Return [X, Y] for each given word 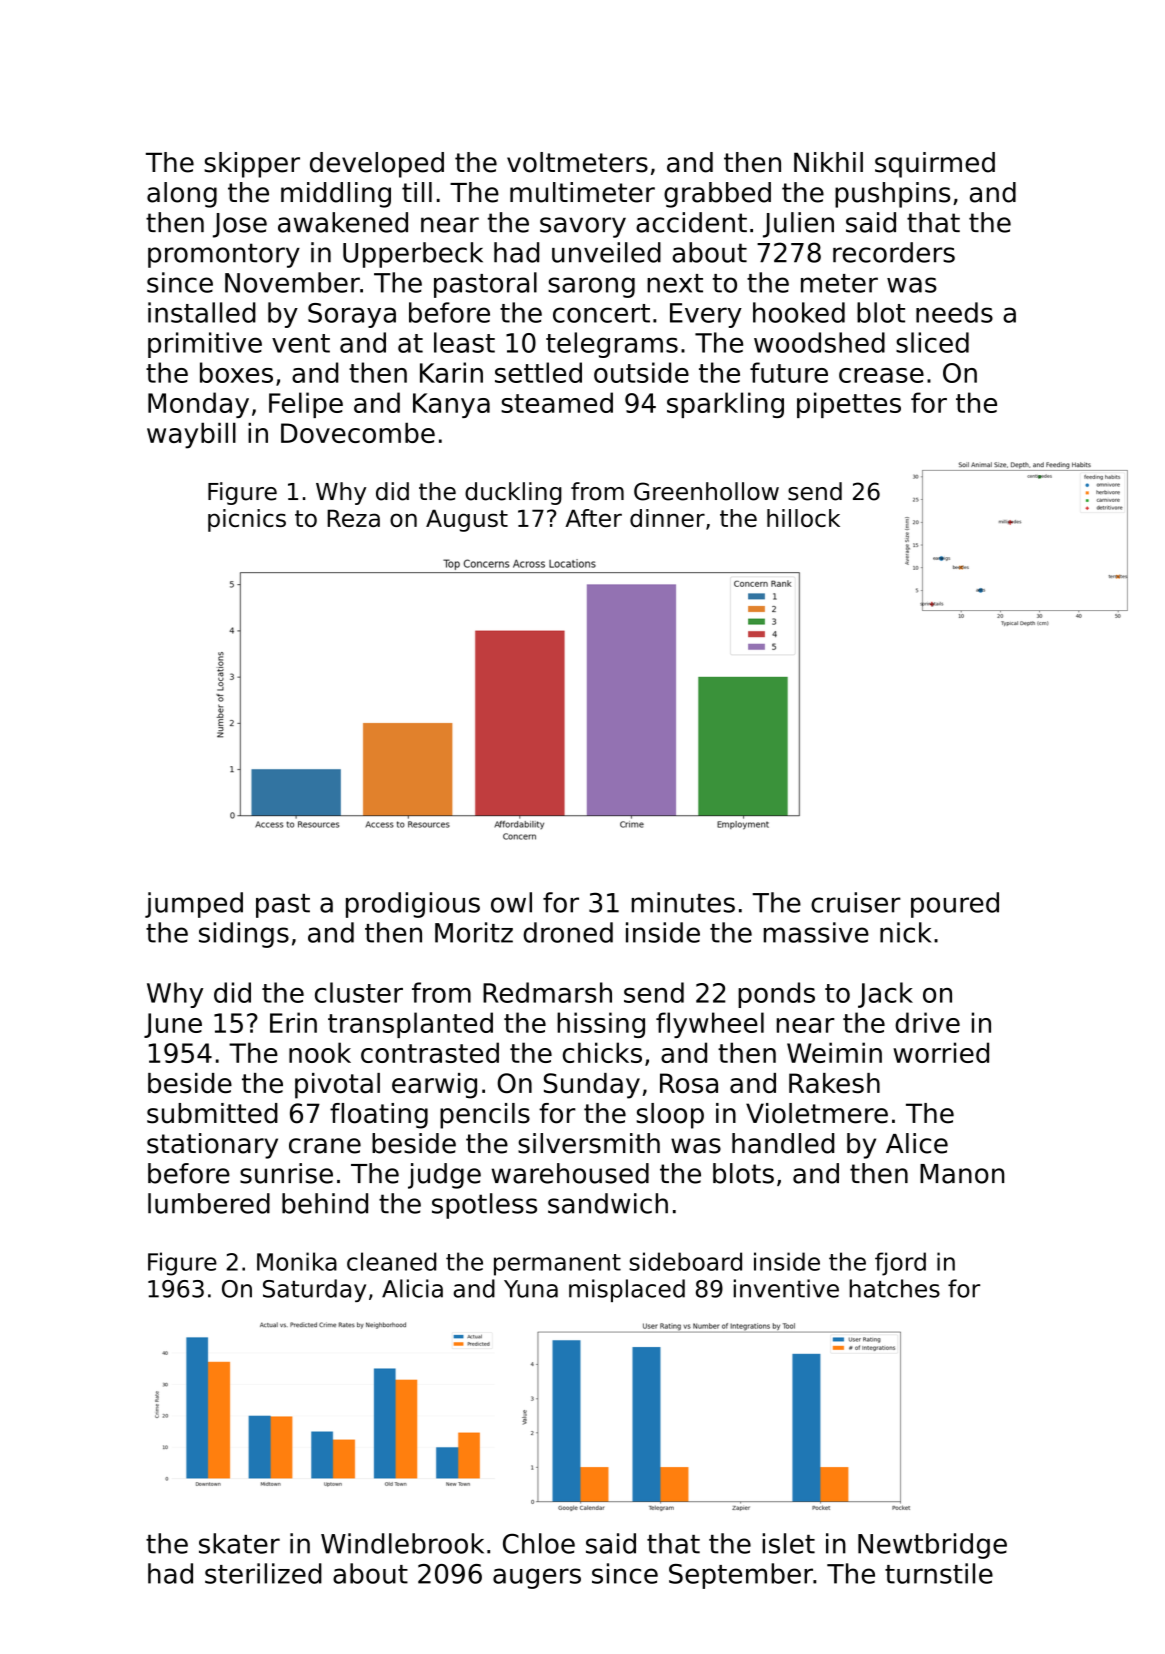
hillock [803, 518]
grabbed [717, 195]
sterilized [263, 1573]
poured [955, 905]
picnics [247, 520]
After [593, 518]
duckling [513, 493]
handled [783, 1143]
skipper [252, 165]
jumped [194, 905]
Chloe [539, 1543]
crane [325, 1146]
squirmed [935, 165]
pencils [485, 1116]
